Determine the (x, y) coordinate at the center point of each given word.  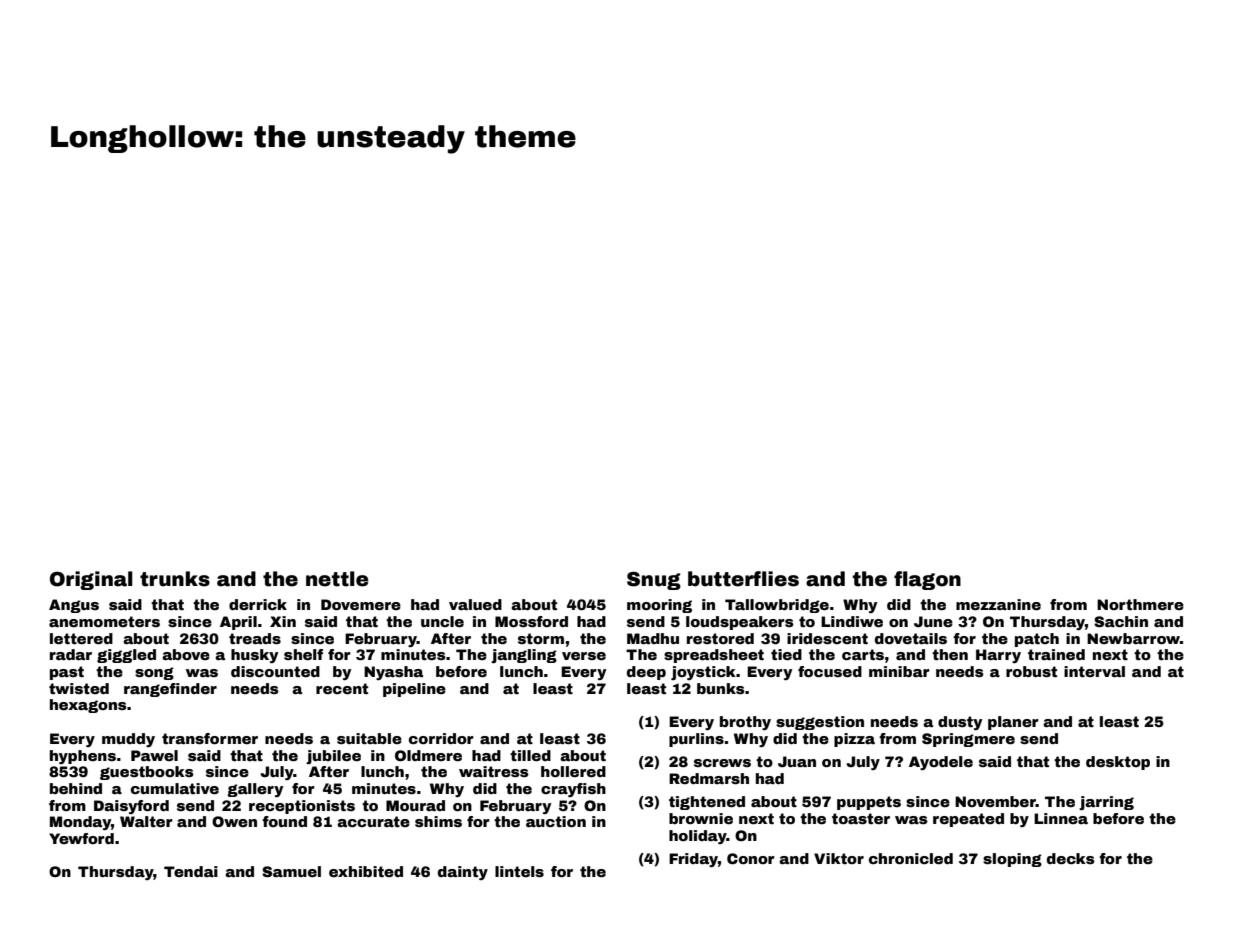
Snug (654, 581)
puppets (869, 803)
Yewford (81, 838)
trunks (175, 579)
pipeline (414, 690)
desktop (1118, 763)
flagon (927, 580)
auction (556, 821)
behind (76, 788)
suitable (369, 738)
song (154, 673)
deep (646, 673)
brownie (701, 818)
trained (1056, 654)
